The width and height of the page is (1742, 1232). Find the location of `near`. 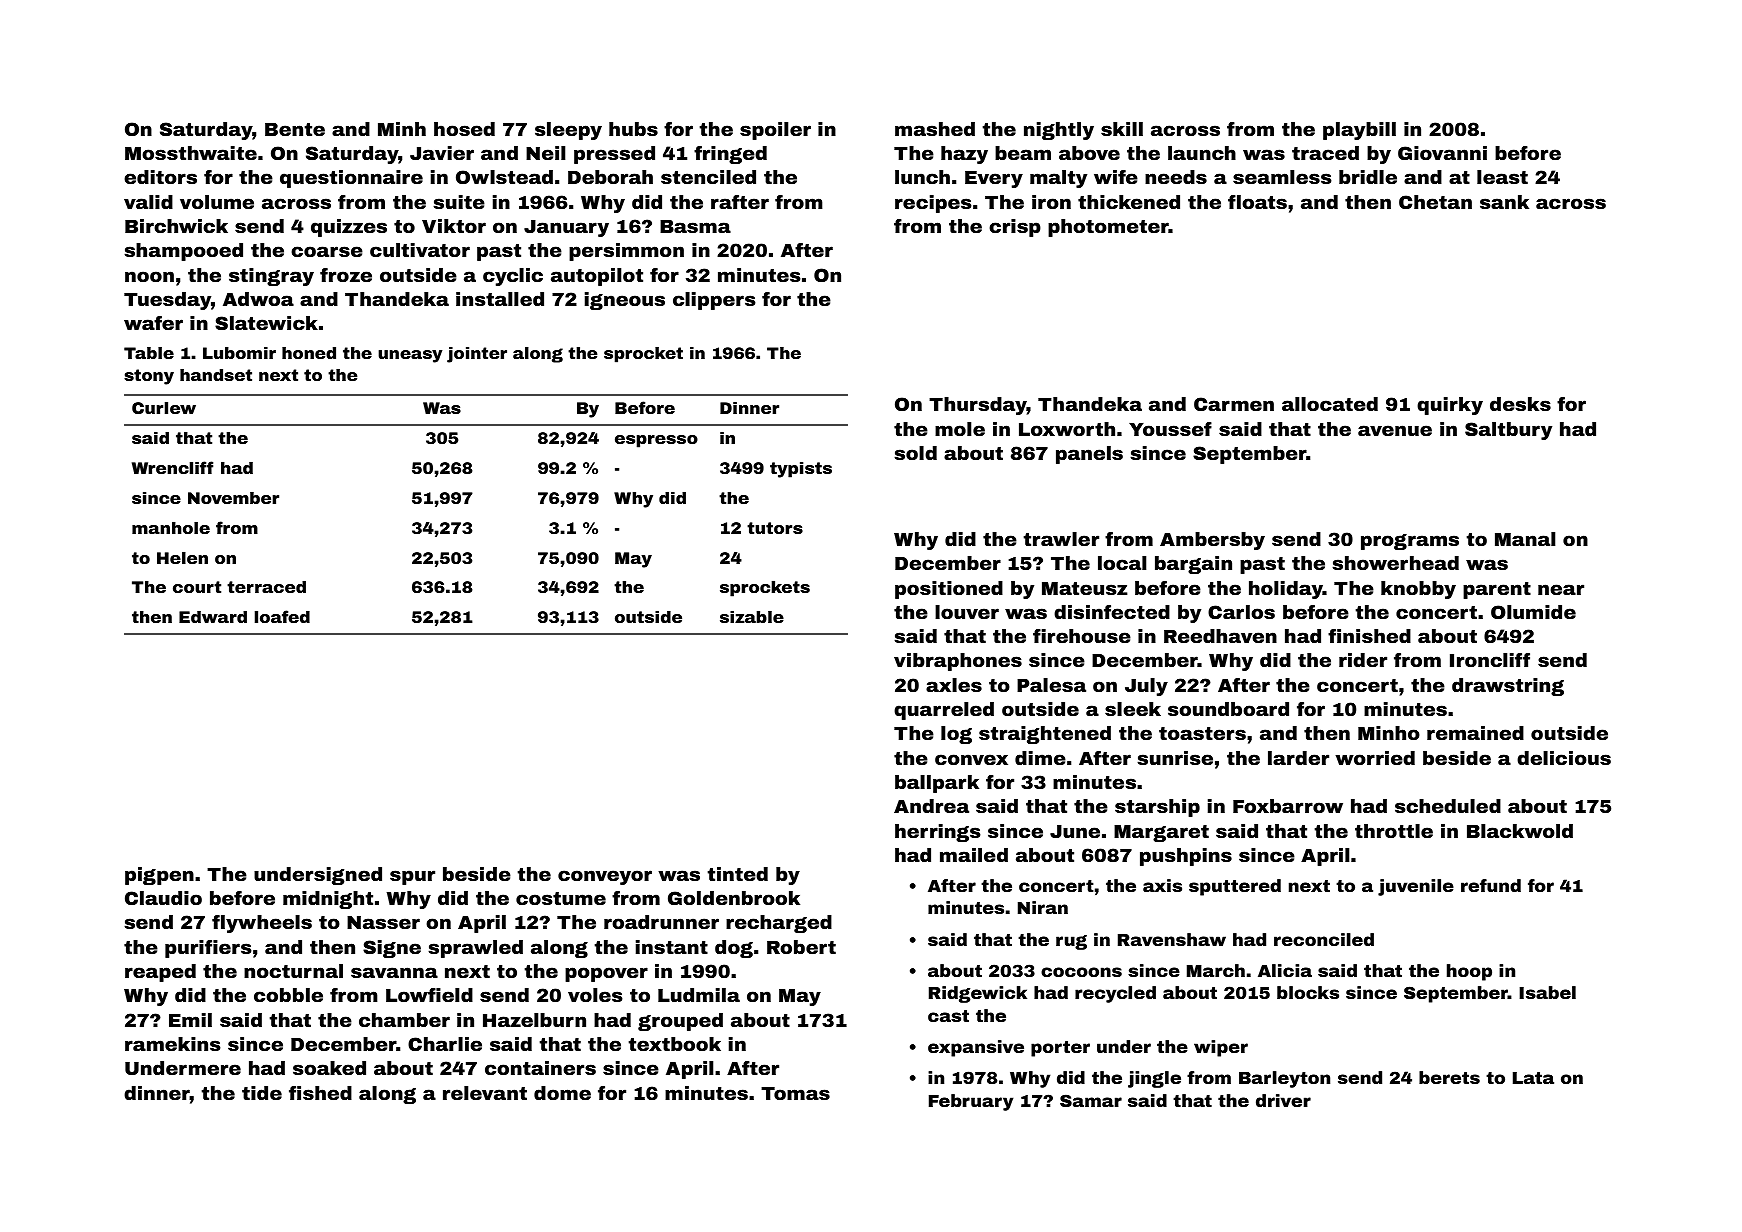

near is located at coordinates (1561, 589).
